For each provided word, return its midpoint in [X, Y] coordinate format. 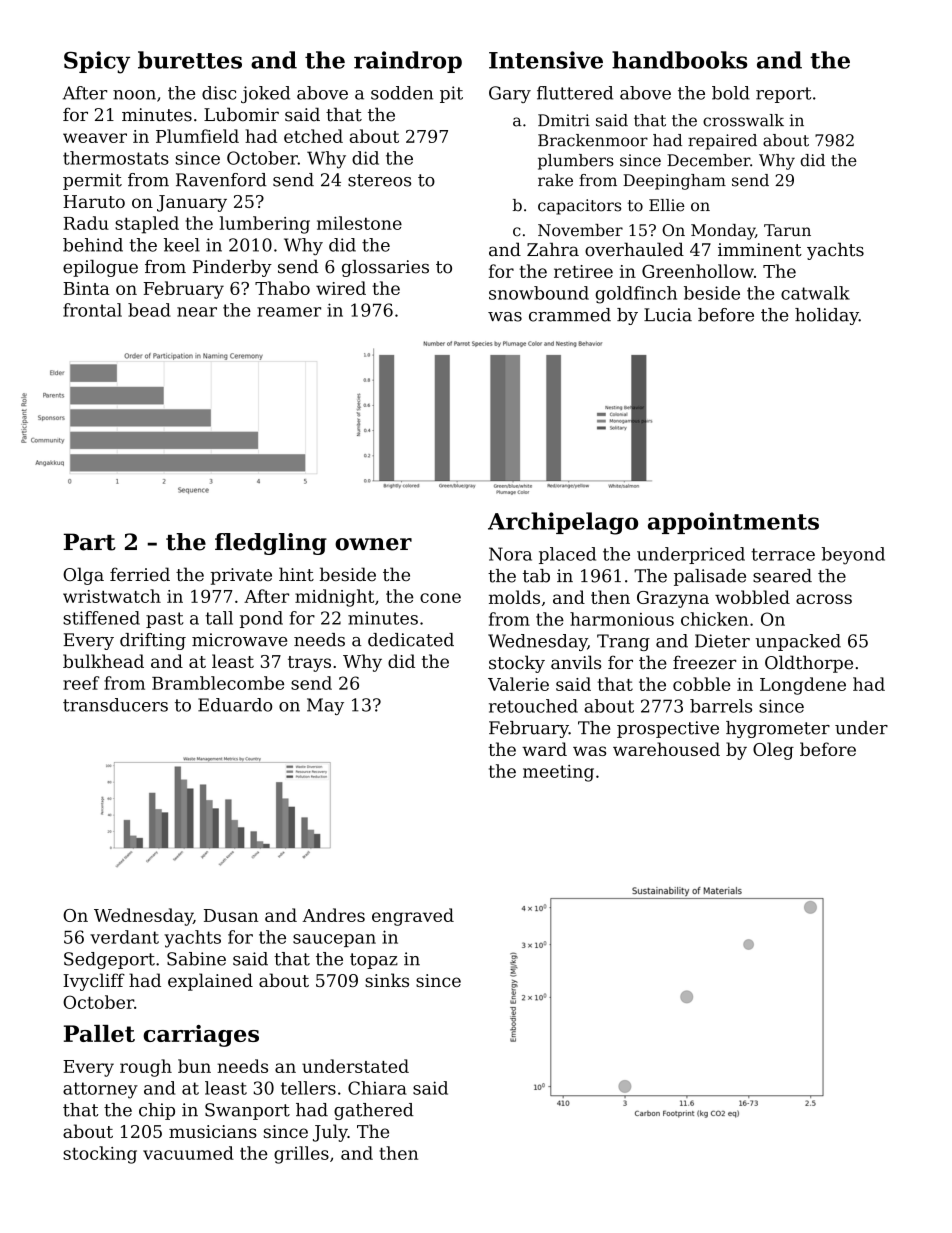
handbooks [679, 60]
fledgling [271, 544]
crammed [570, 315]
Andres [333, 915]
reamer [289, 312]
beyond [853, 556]
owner [373, 544]
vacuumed [188, 1153]
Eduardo [235, 705]
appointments [733, 523]
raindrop [408, 62]
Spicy [97, 62]
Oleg [773, 751]
